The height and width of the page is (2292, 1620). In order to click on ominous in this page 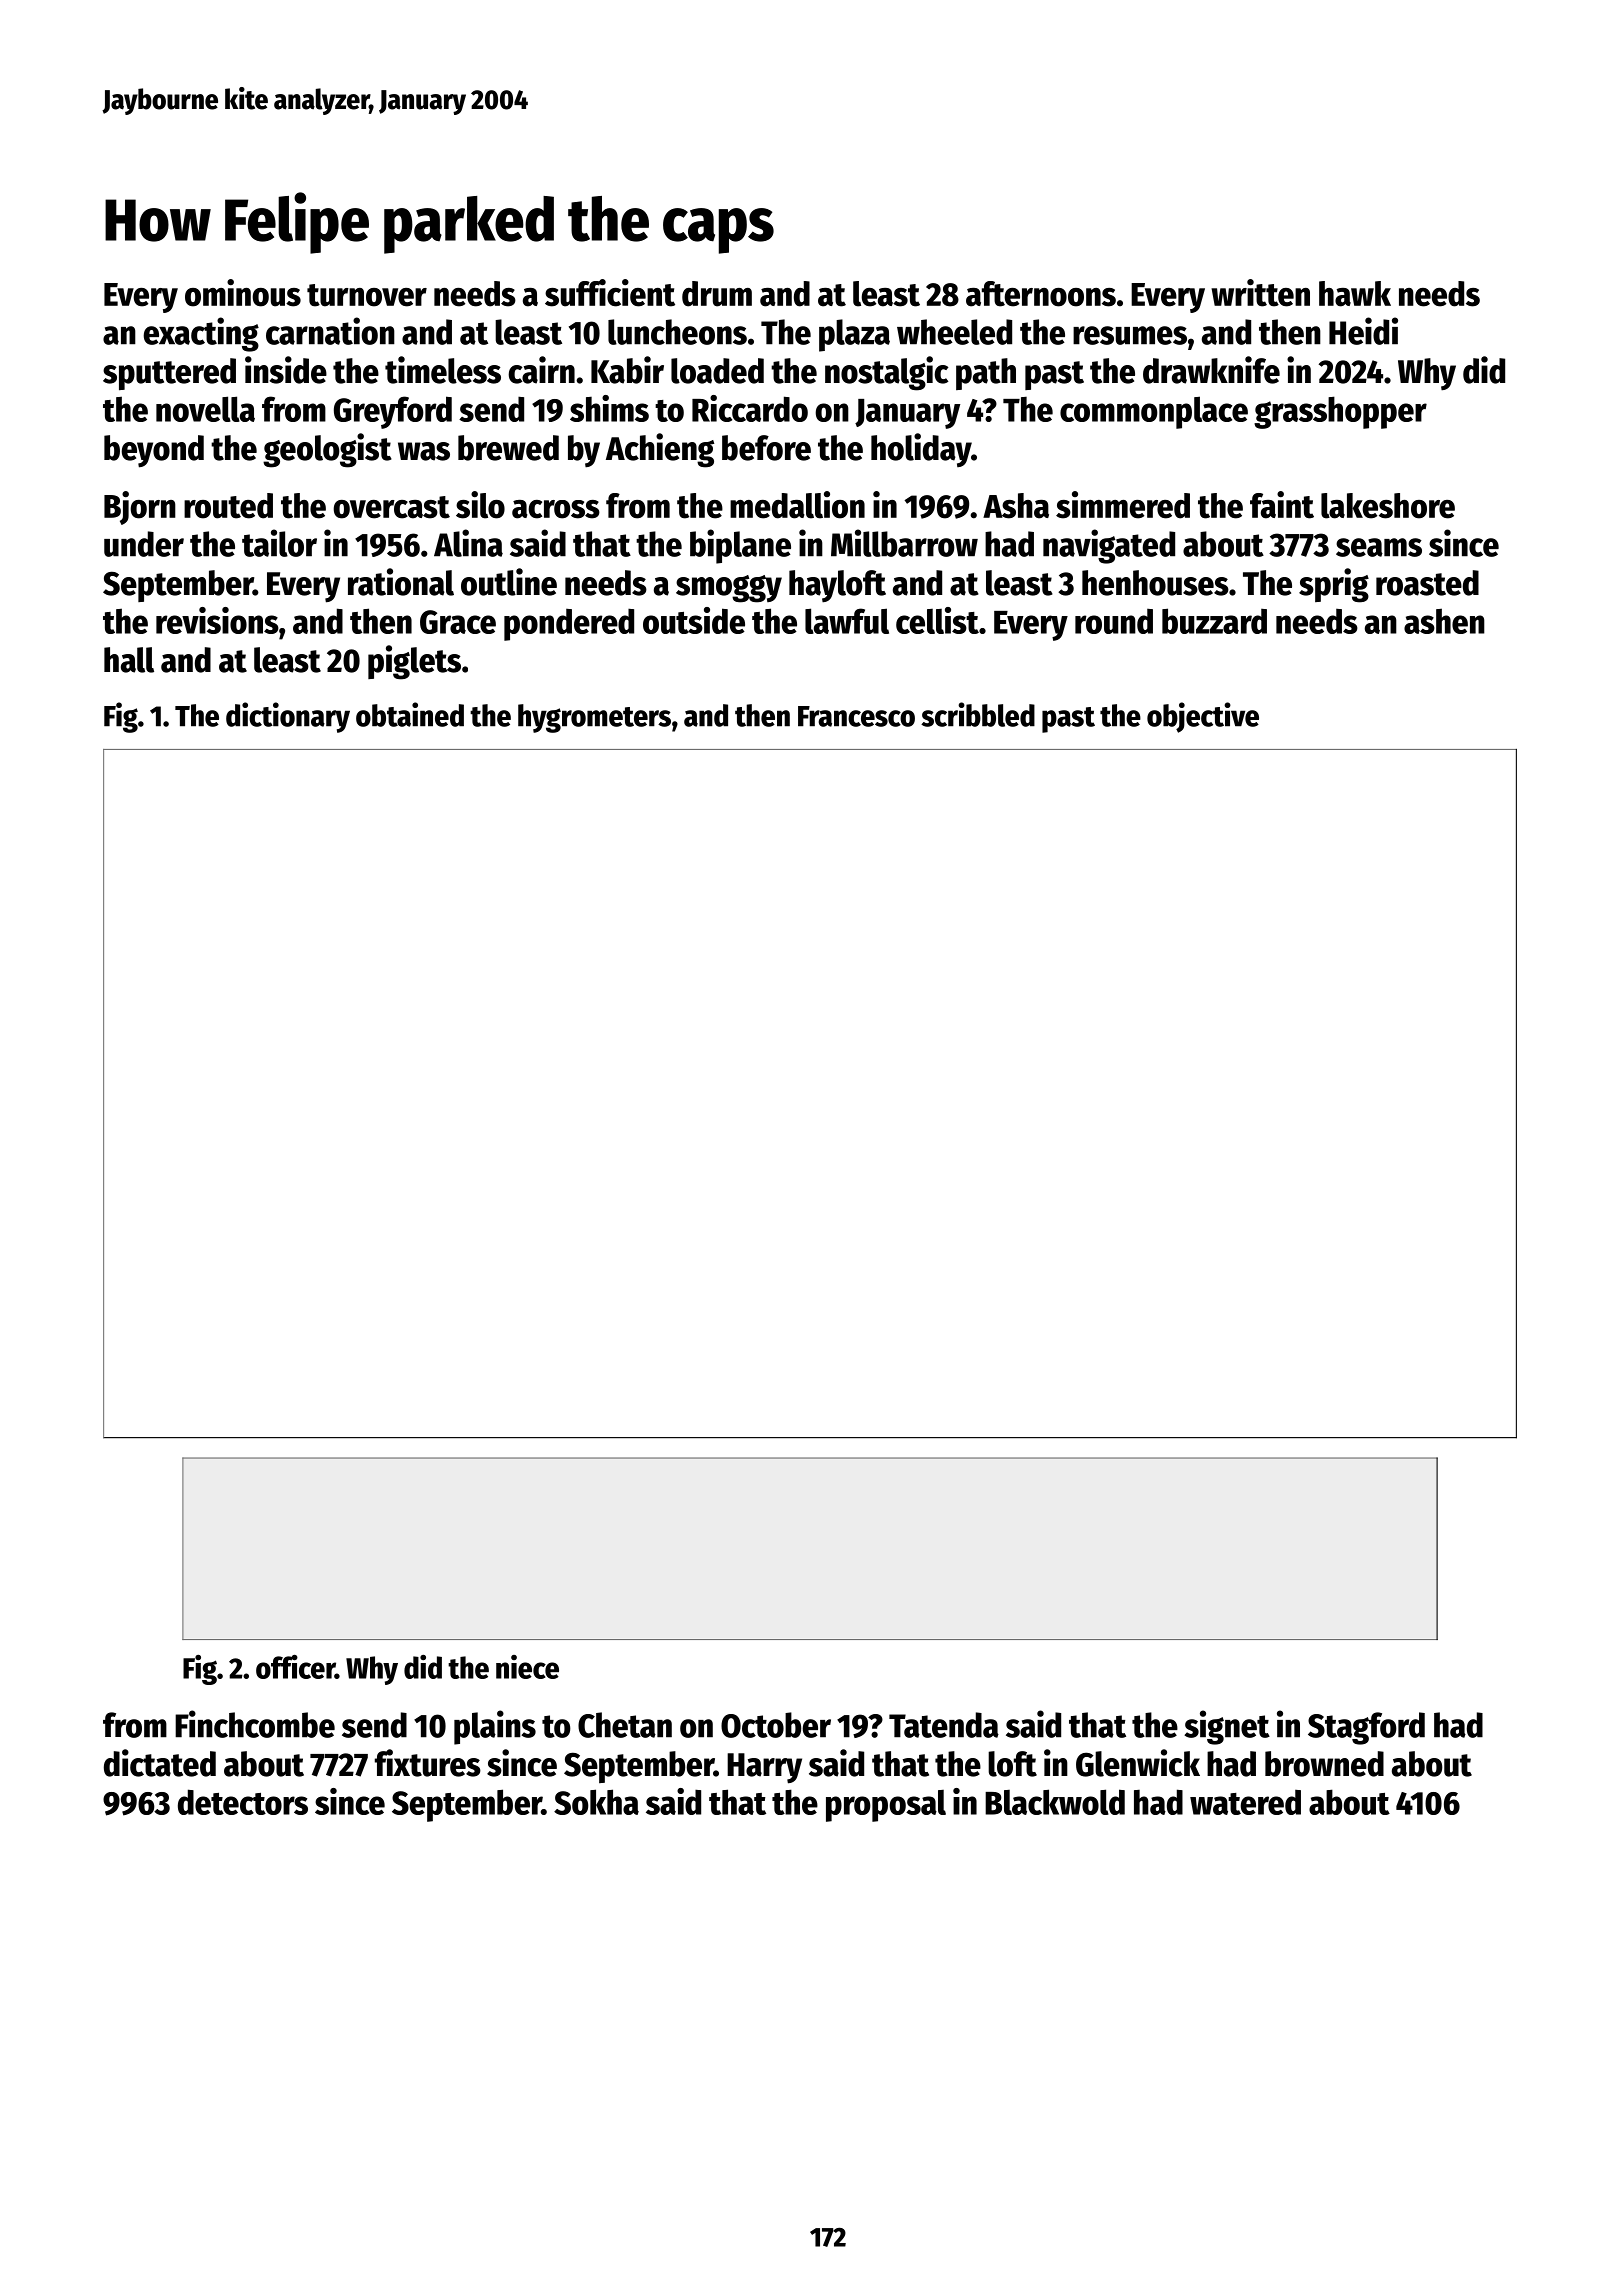, I will do `click(243, 293)`.
